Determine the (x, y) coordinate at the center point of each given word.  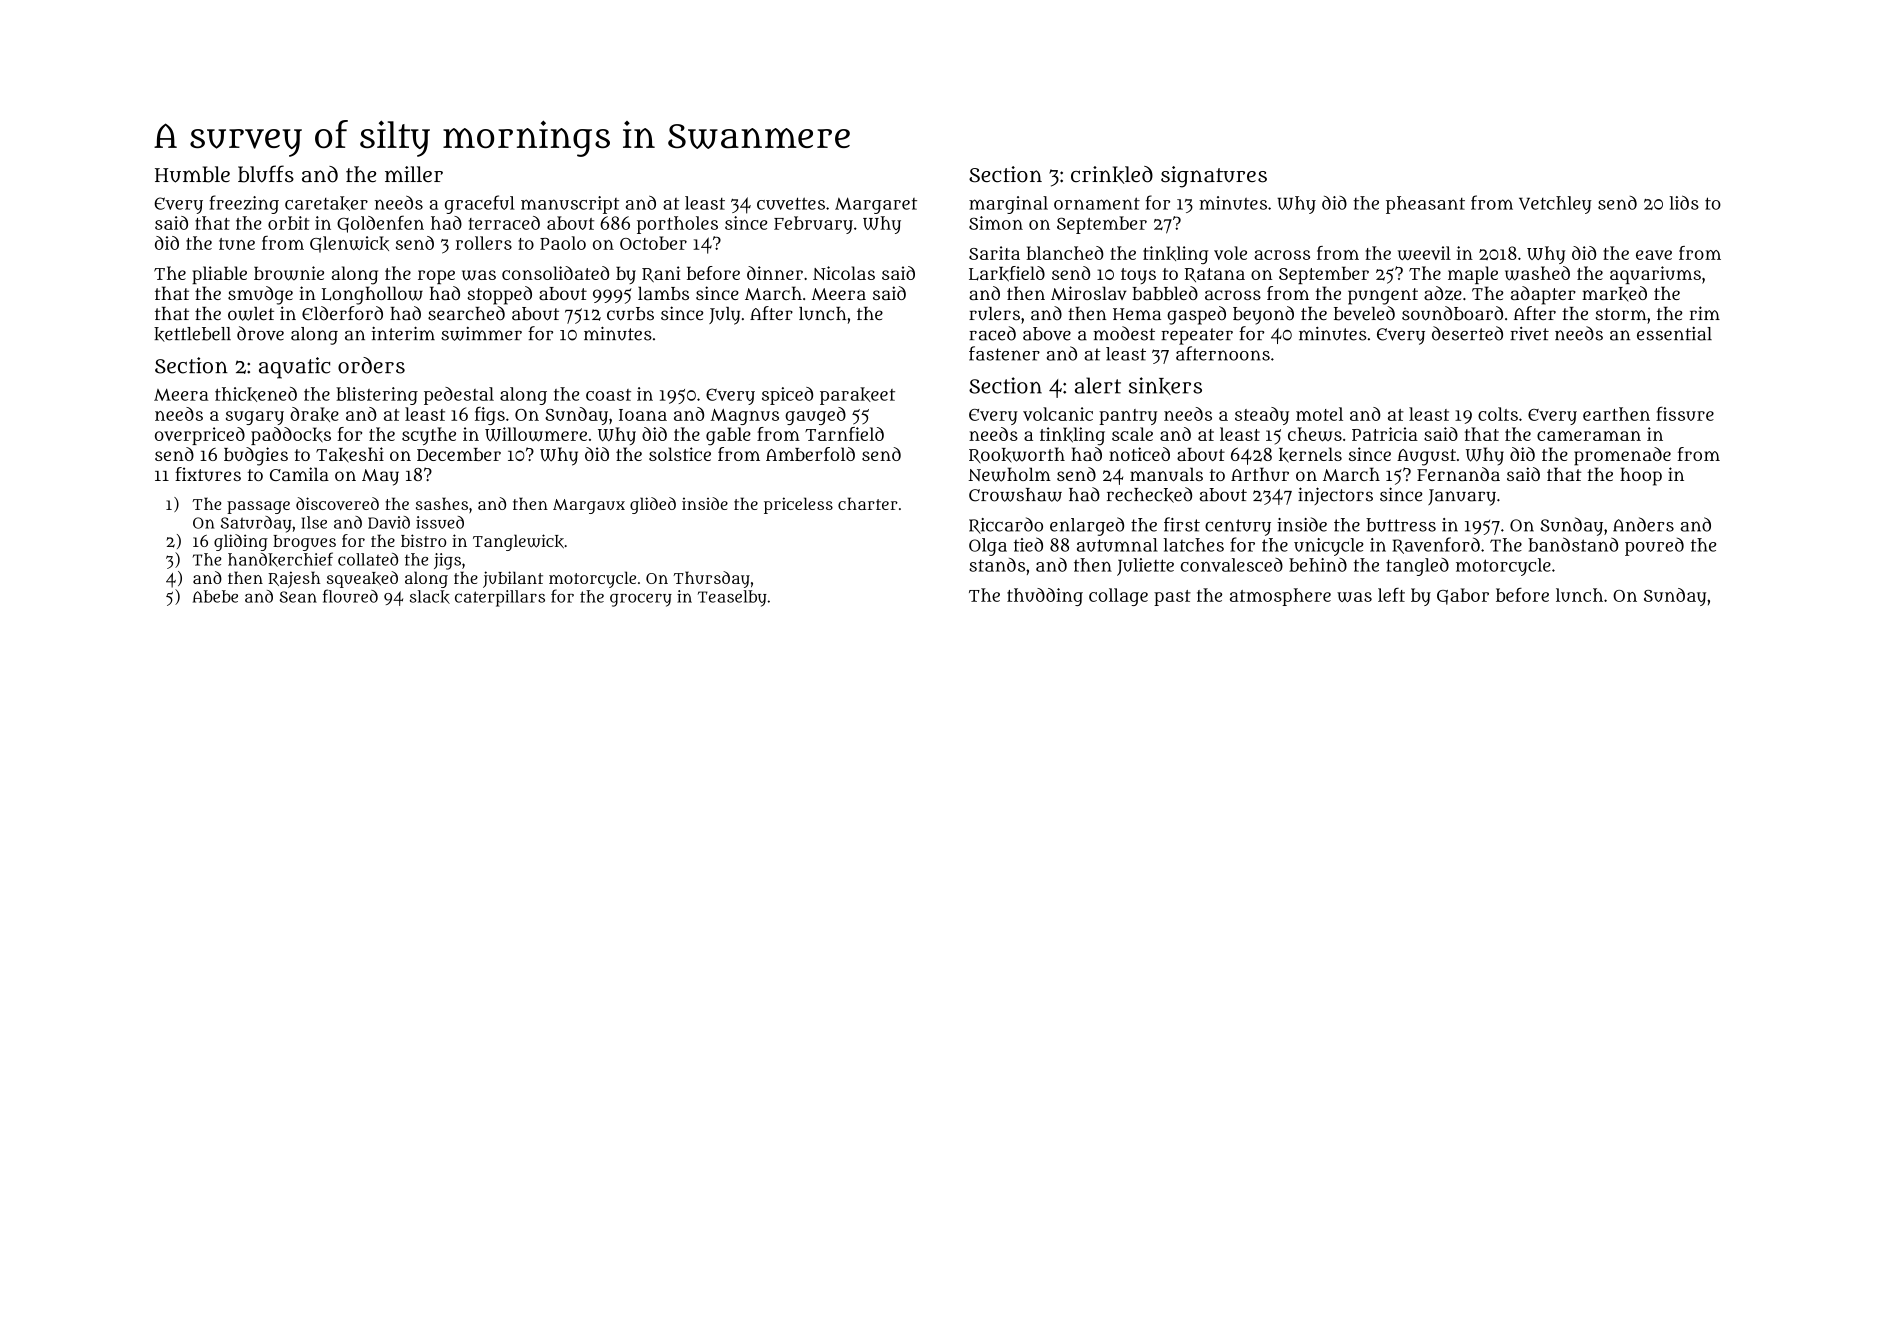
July (724, 316)
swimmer (481, 334)
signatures (1214, 177)
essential (1674, 334)
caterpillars (500, 598)
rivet (1529, 334)
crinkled (1112, 175)
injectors (1335, 496)
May (380, 477)
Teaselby (732, 598)
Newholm (1010, 474)
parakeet (857, 396)
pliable (219, 275)
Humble (192, 174)
